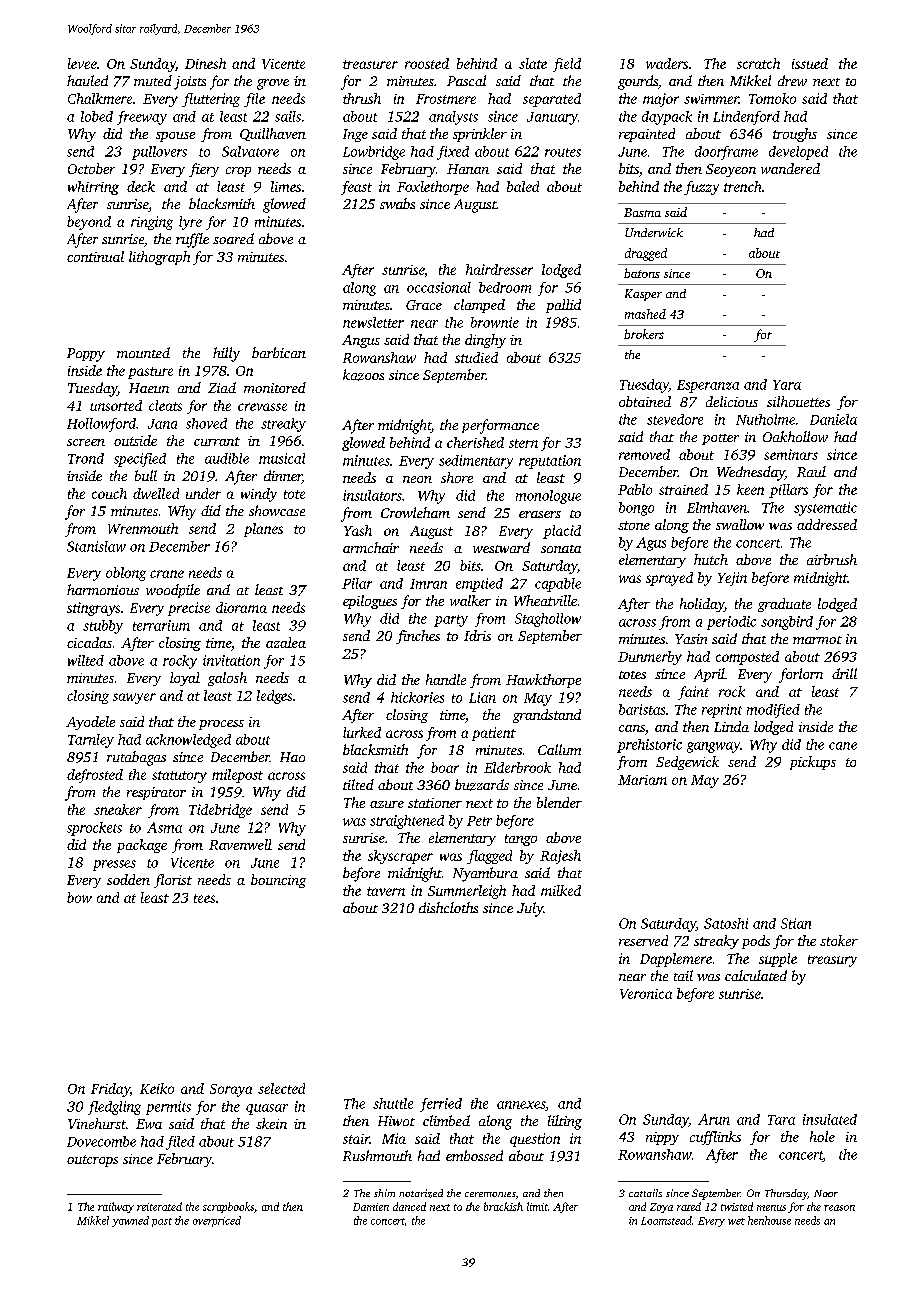 Image resolution: width=924 pixels, height=1308 pixels. I want to click on Friday, so click(110, 1090).
